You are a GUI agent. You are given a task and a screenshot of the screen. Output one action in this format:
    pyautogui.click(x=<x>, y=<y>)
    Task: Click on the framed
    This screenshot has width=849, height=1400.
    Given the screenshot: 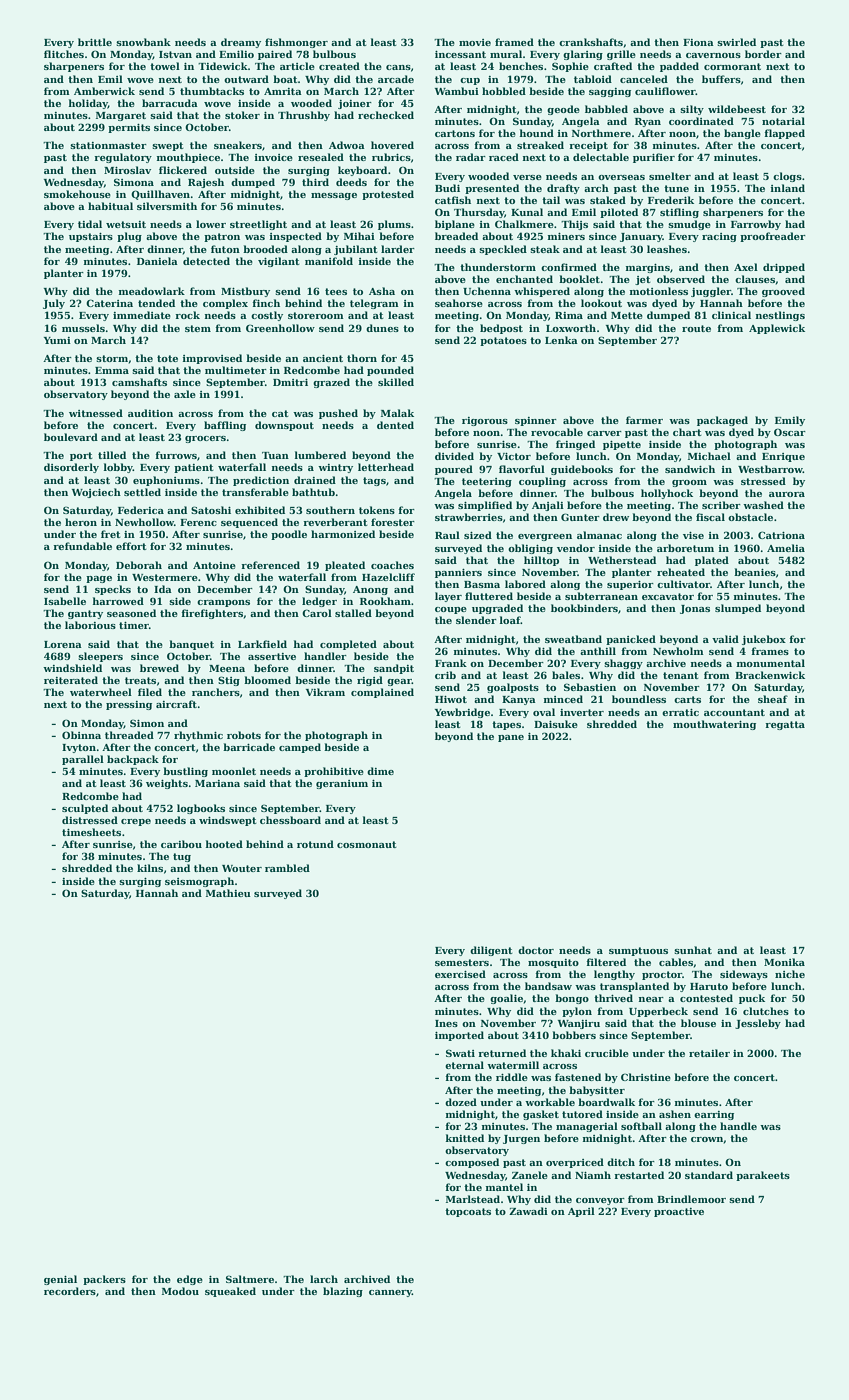 What is the action you would take?
    pyautogui.click(x=514, y=42)
